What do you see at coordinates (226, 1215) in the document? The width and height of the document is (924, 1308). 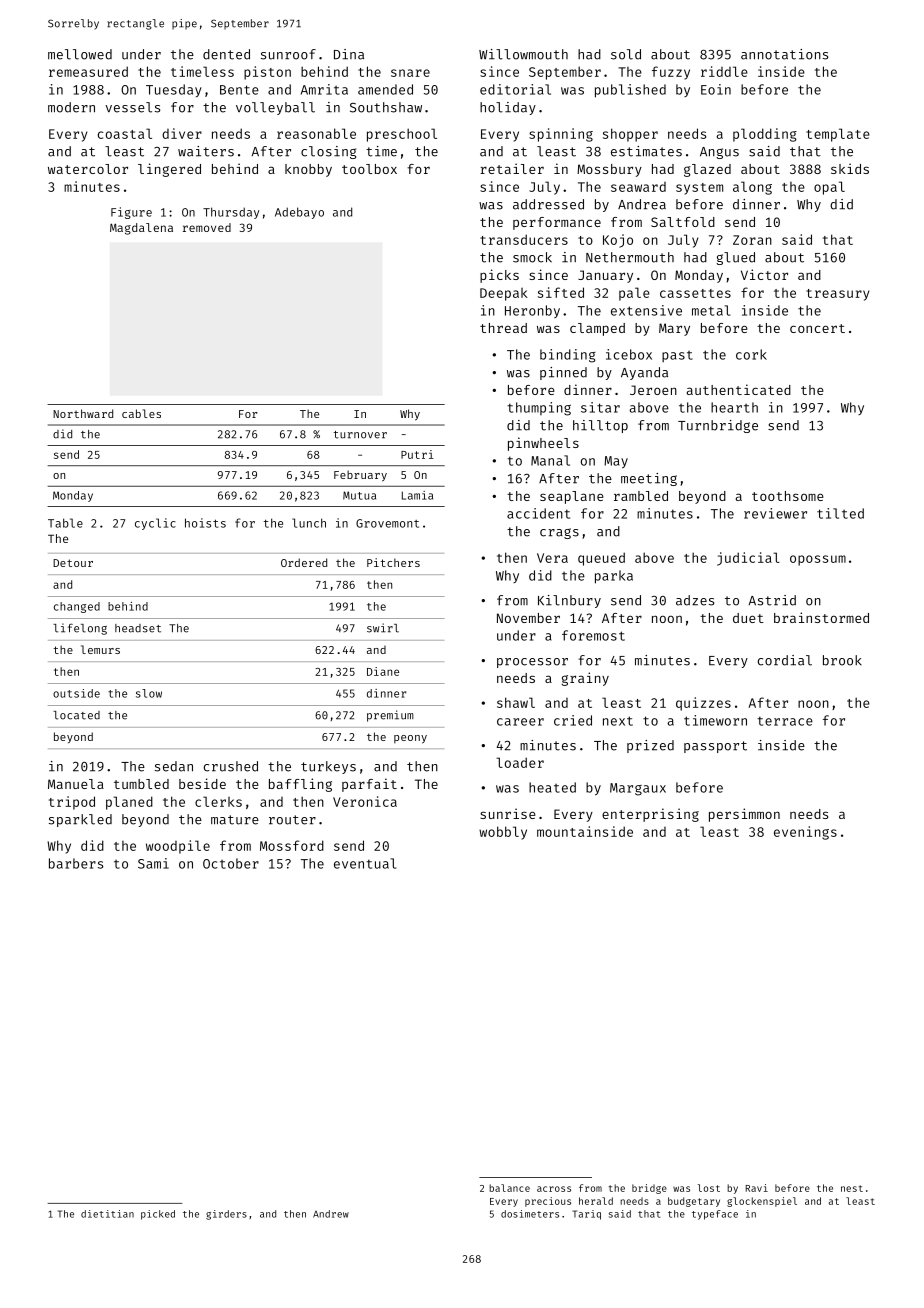 I see `girders` at bounding box center [226, 1215].
